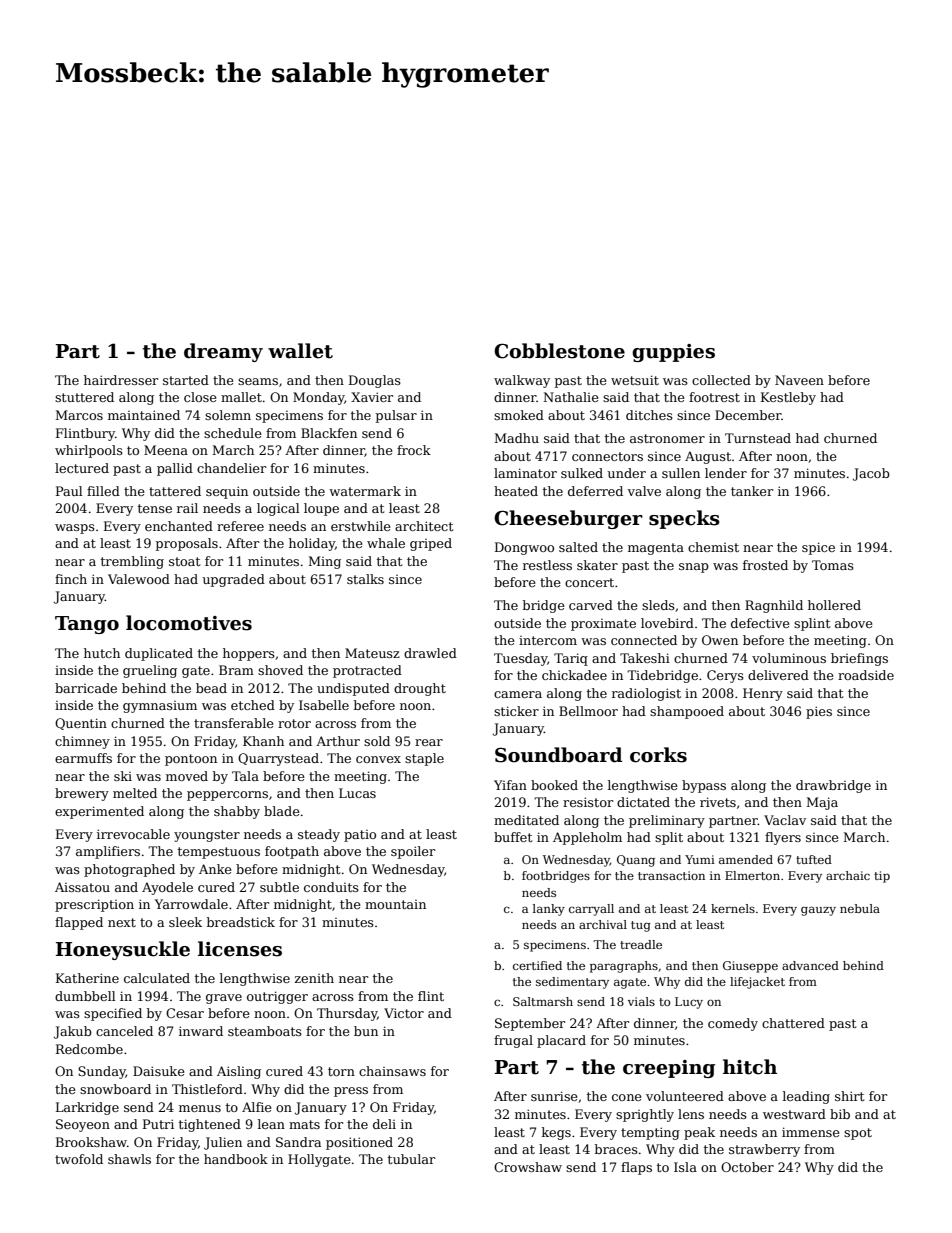 The height and width of the page is (1233, 952). I want to click on Naveen, so click(799, 380).
